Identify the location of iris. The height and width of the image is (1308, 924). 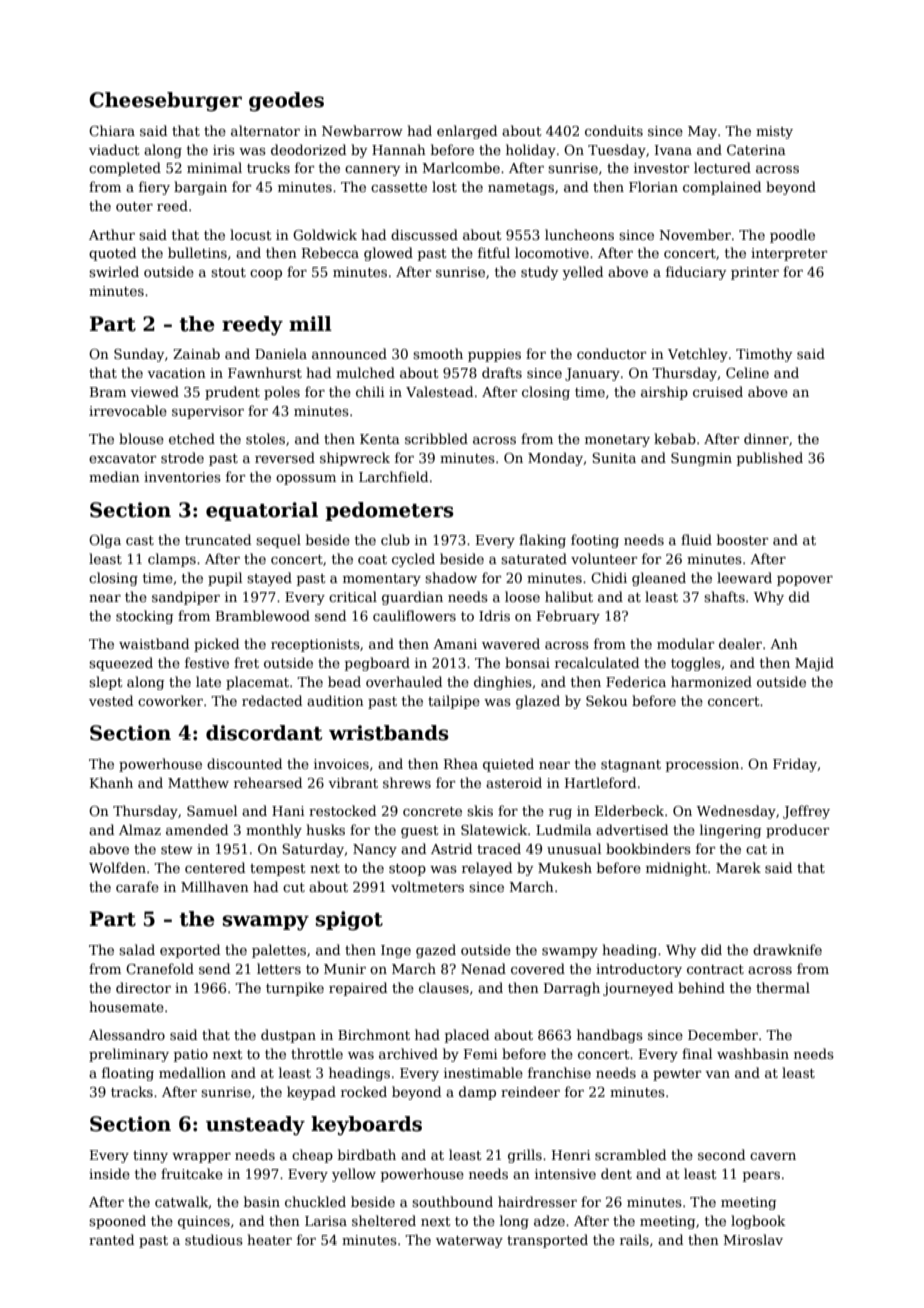
(224, 150).
